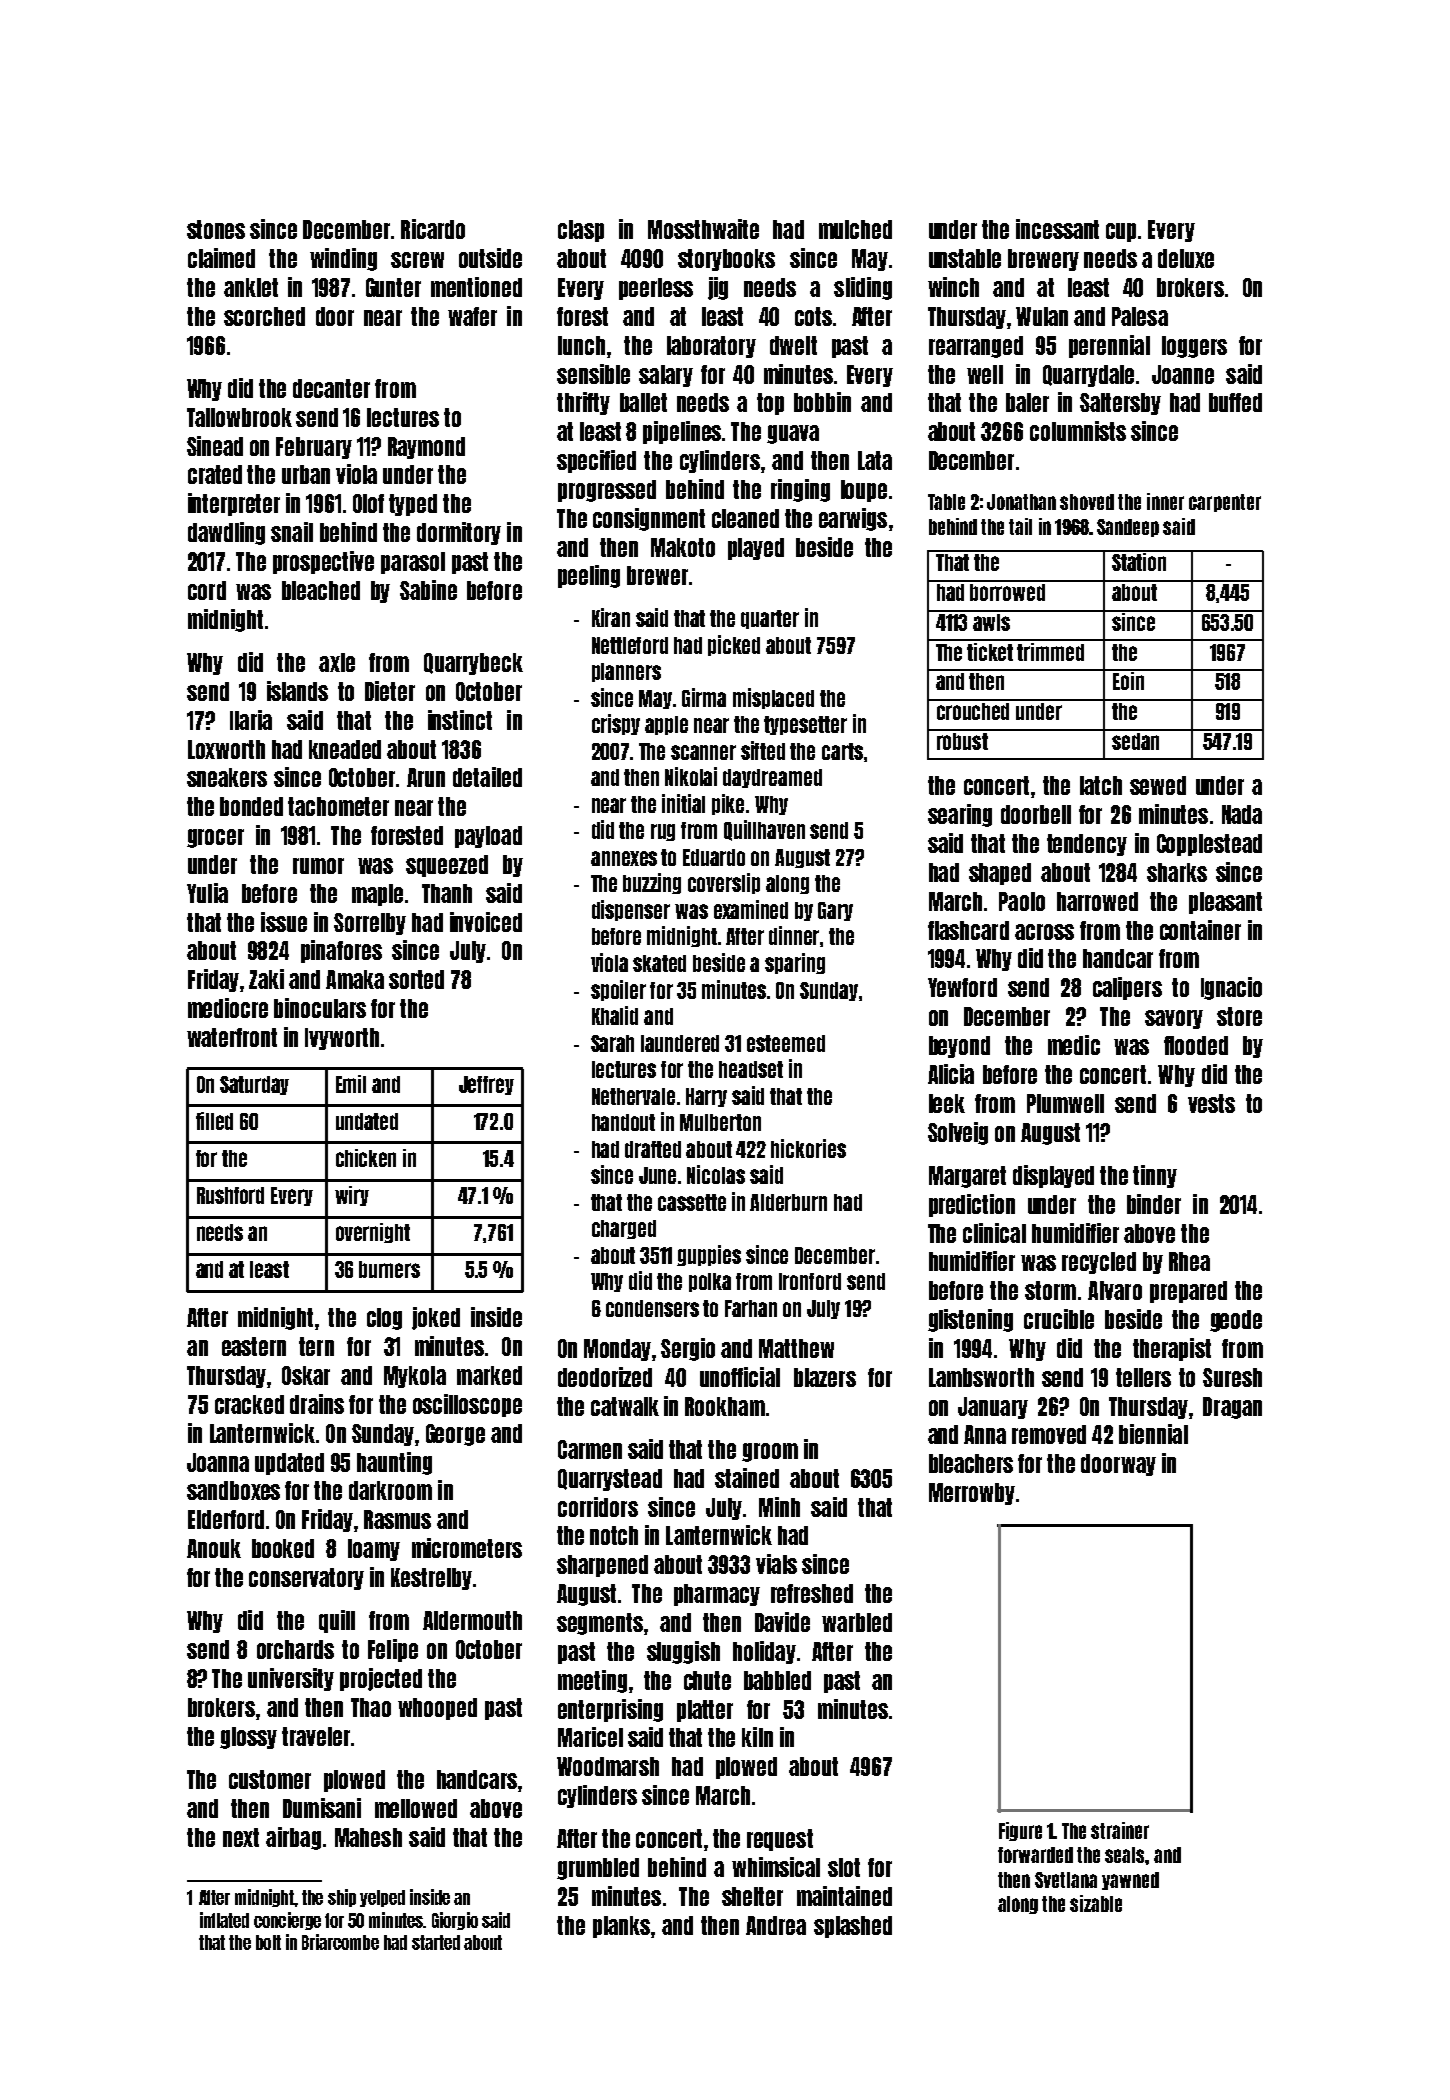 The image size is (1450, 2100). I want to click on loggers, so click(1194, 347).
